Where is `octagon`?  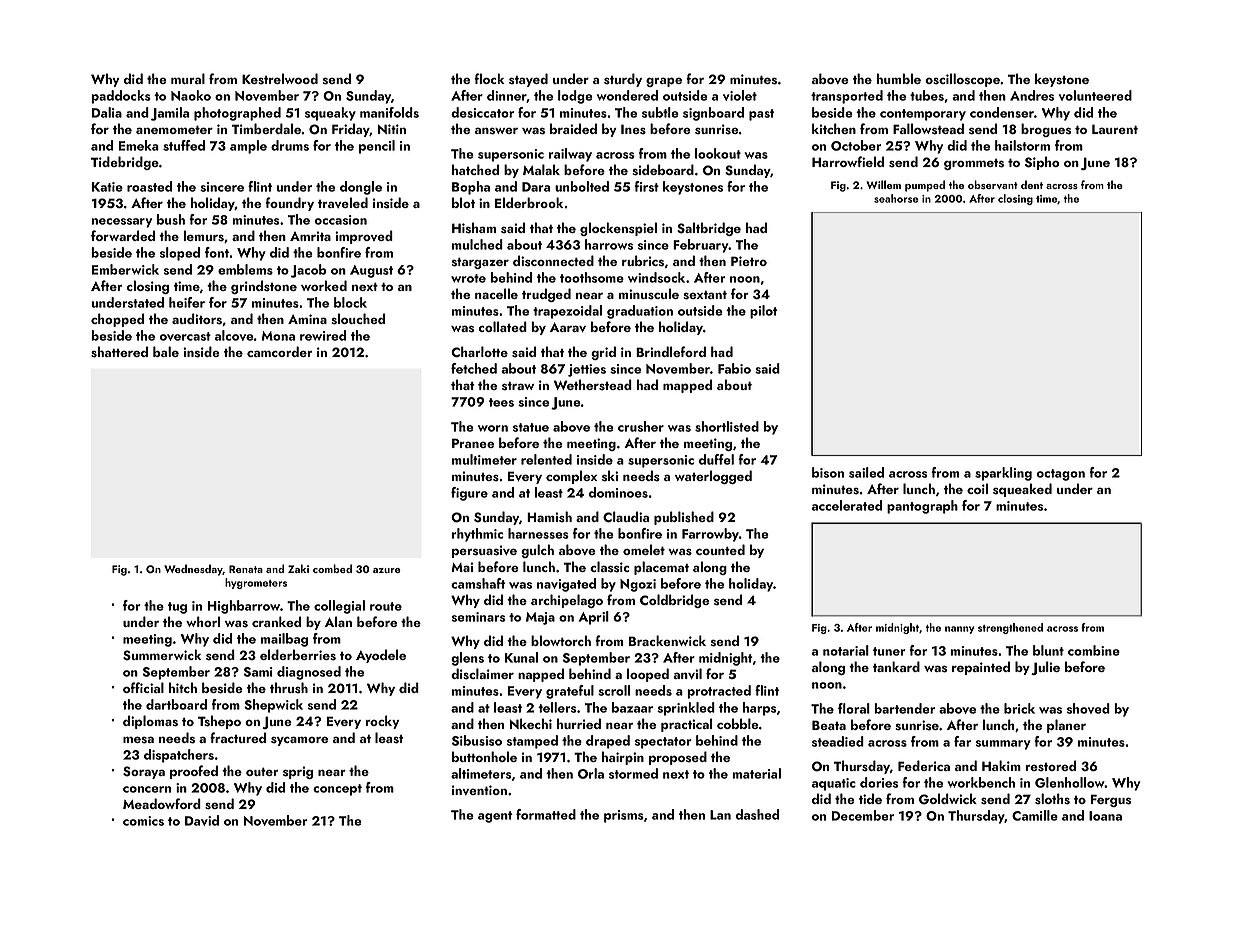 octagon is located at coordinates (1061, 475).
